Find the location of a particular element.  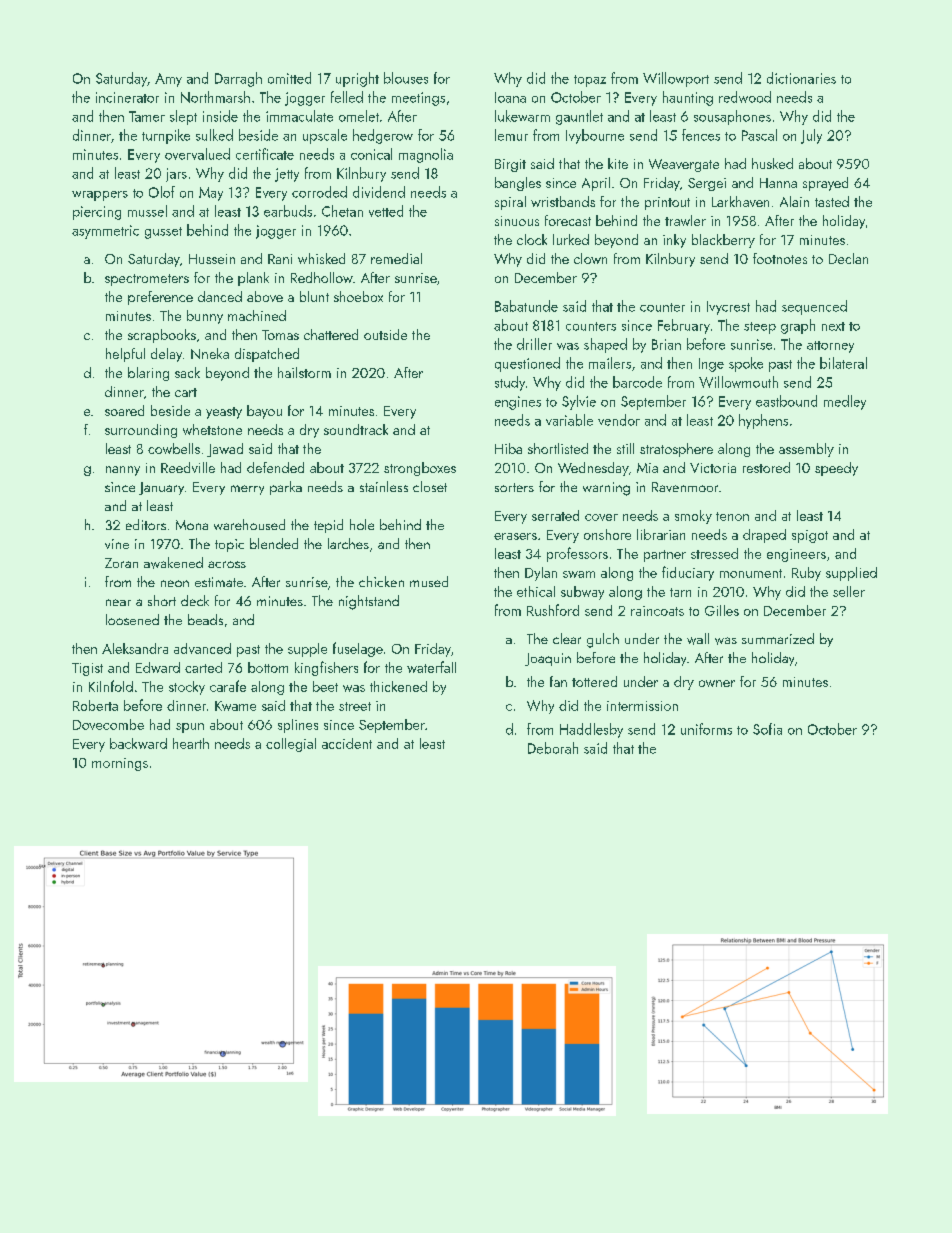

dispatched is located at coordinates (267, 355).
